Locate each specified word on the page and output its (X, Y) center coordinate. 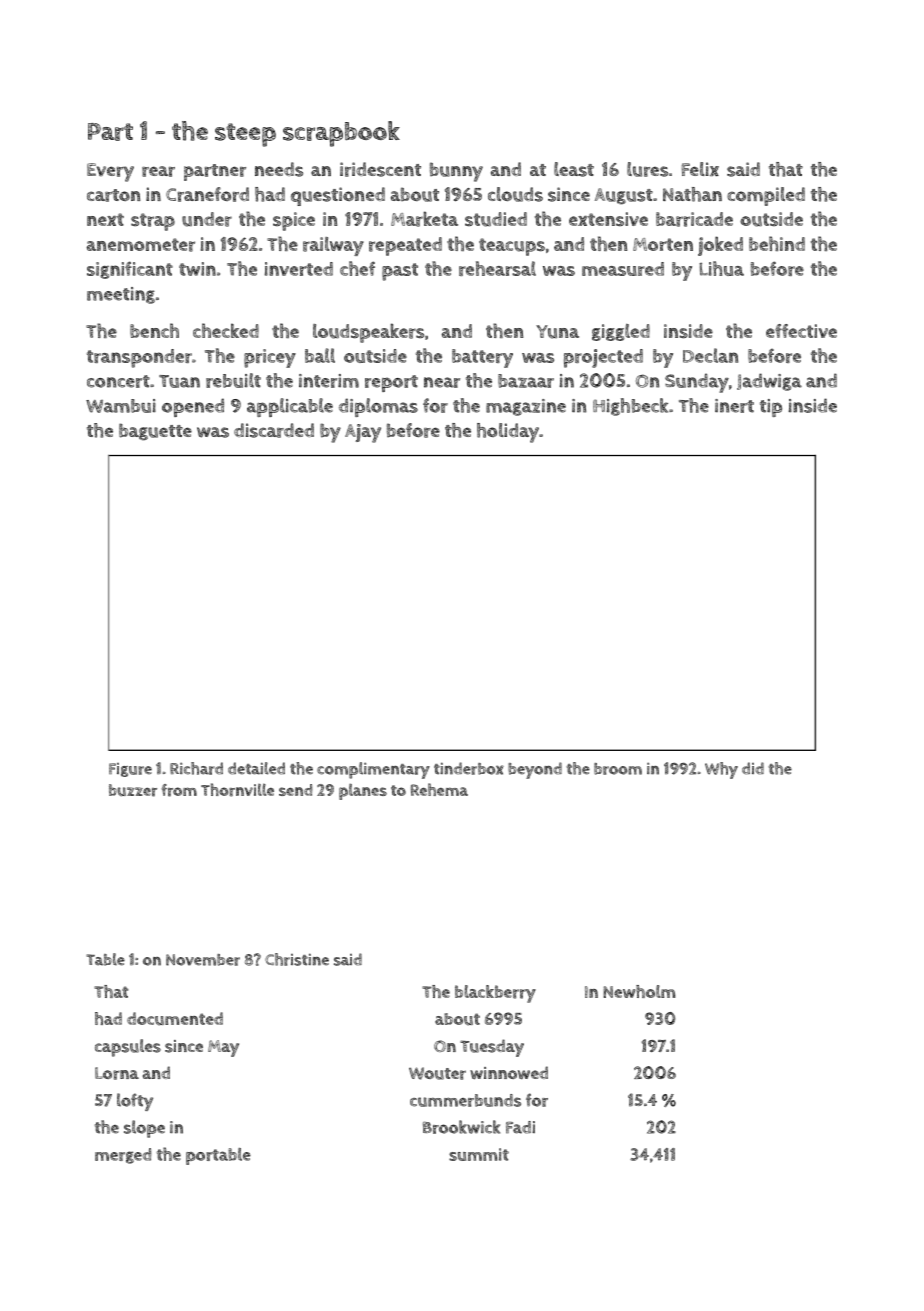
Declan (710, 355)
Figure (130, 770)
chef (357, 268)
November (203, 960)
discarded (274, 430)
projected (603, 358)
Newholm (639, 991)
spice (294, 221)
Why (721, 770)
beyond (535, 770)
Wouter (437, 1073)
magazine (526, 407)
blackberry (495, 994)
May (223, 1048)
